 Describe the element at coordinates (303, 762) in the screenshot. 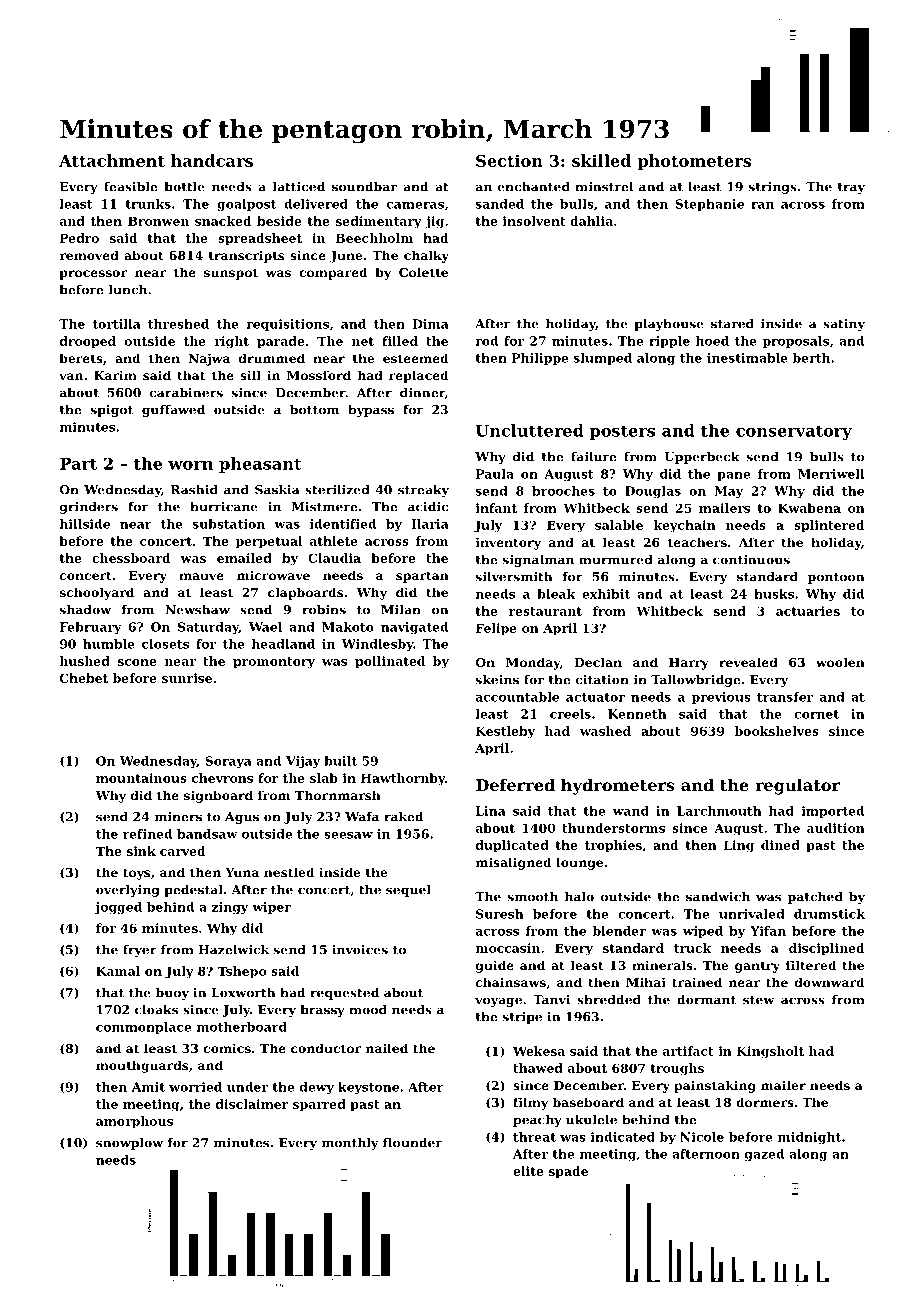

I see `Vijay` at that location.
